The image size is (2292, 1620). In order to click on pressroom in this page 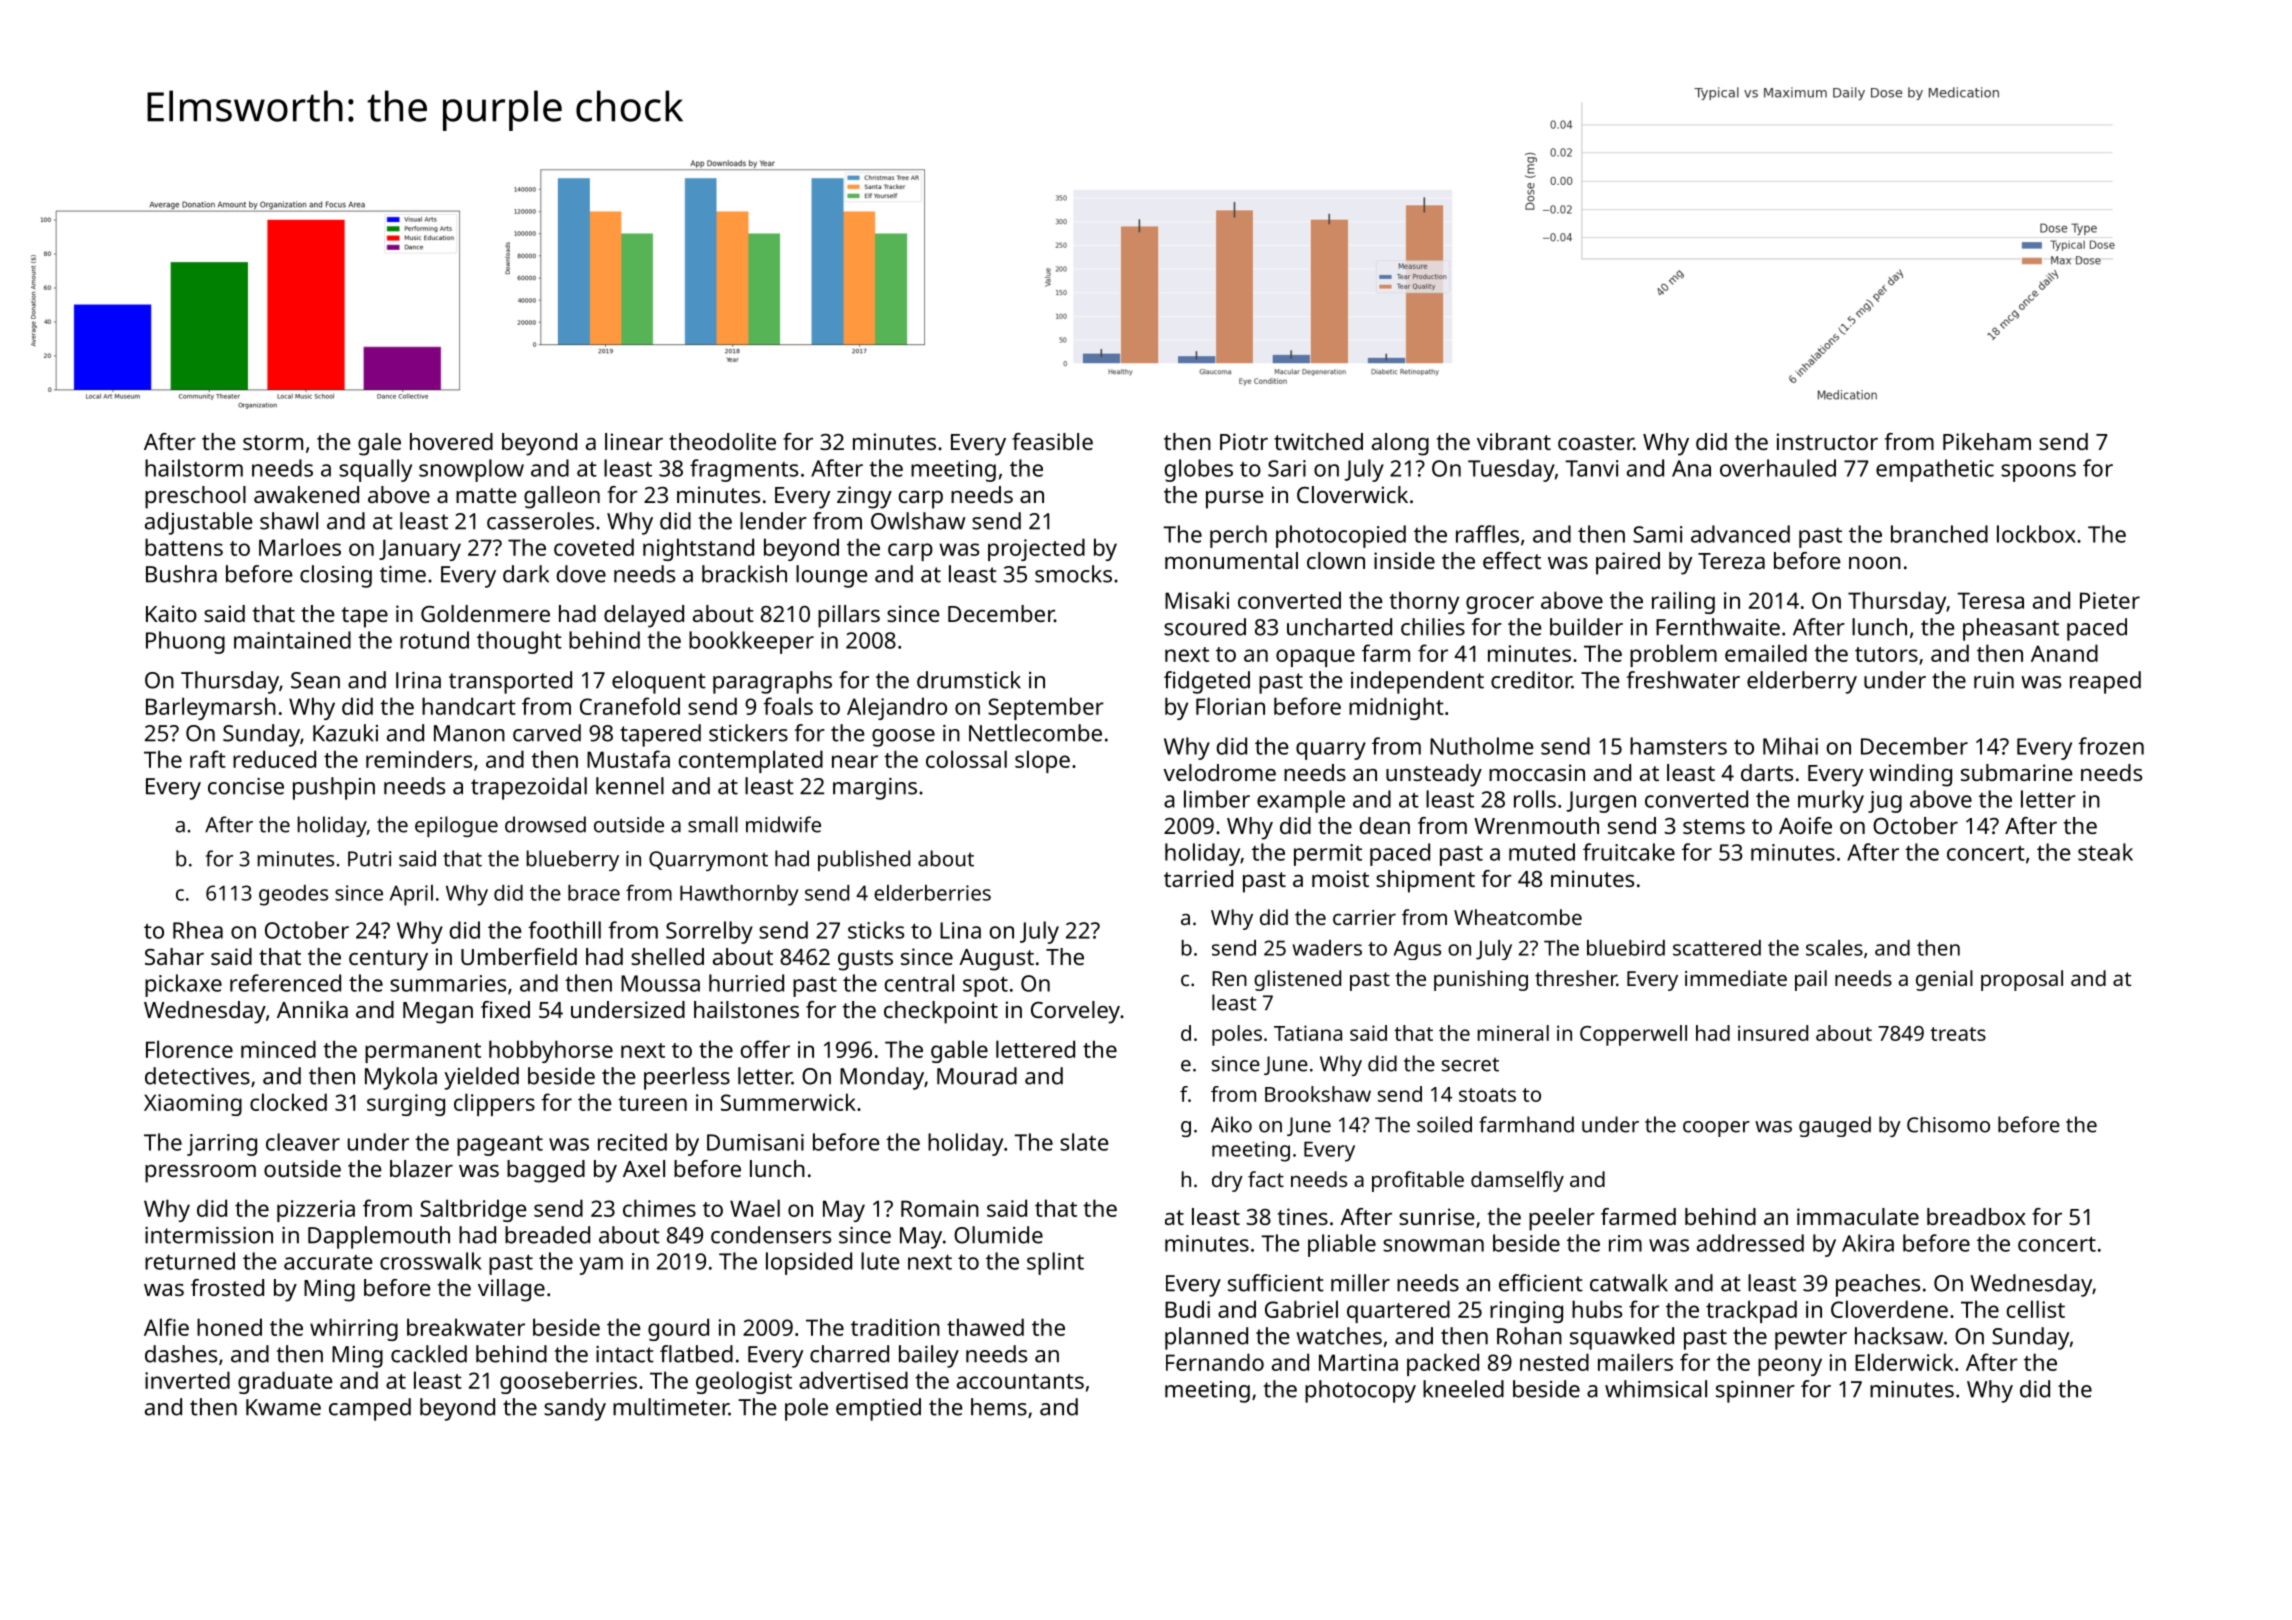, I will do `click(200, 1174)`.
